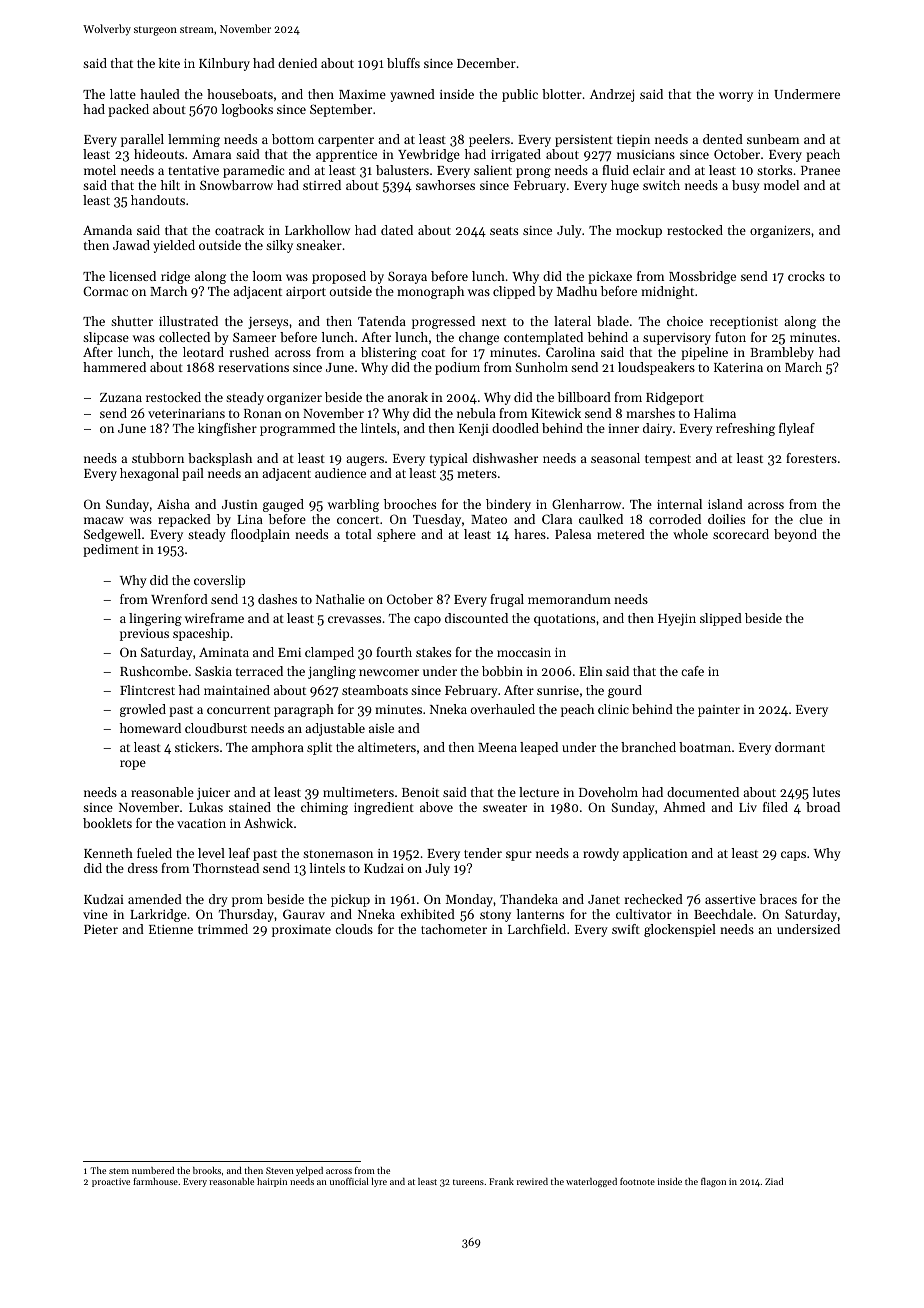 This screenshot has height=1308, width=924. Describe the element at coordinates (349, 1181) in the screenshot. I see `unofficial` at that location.
